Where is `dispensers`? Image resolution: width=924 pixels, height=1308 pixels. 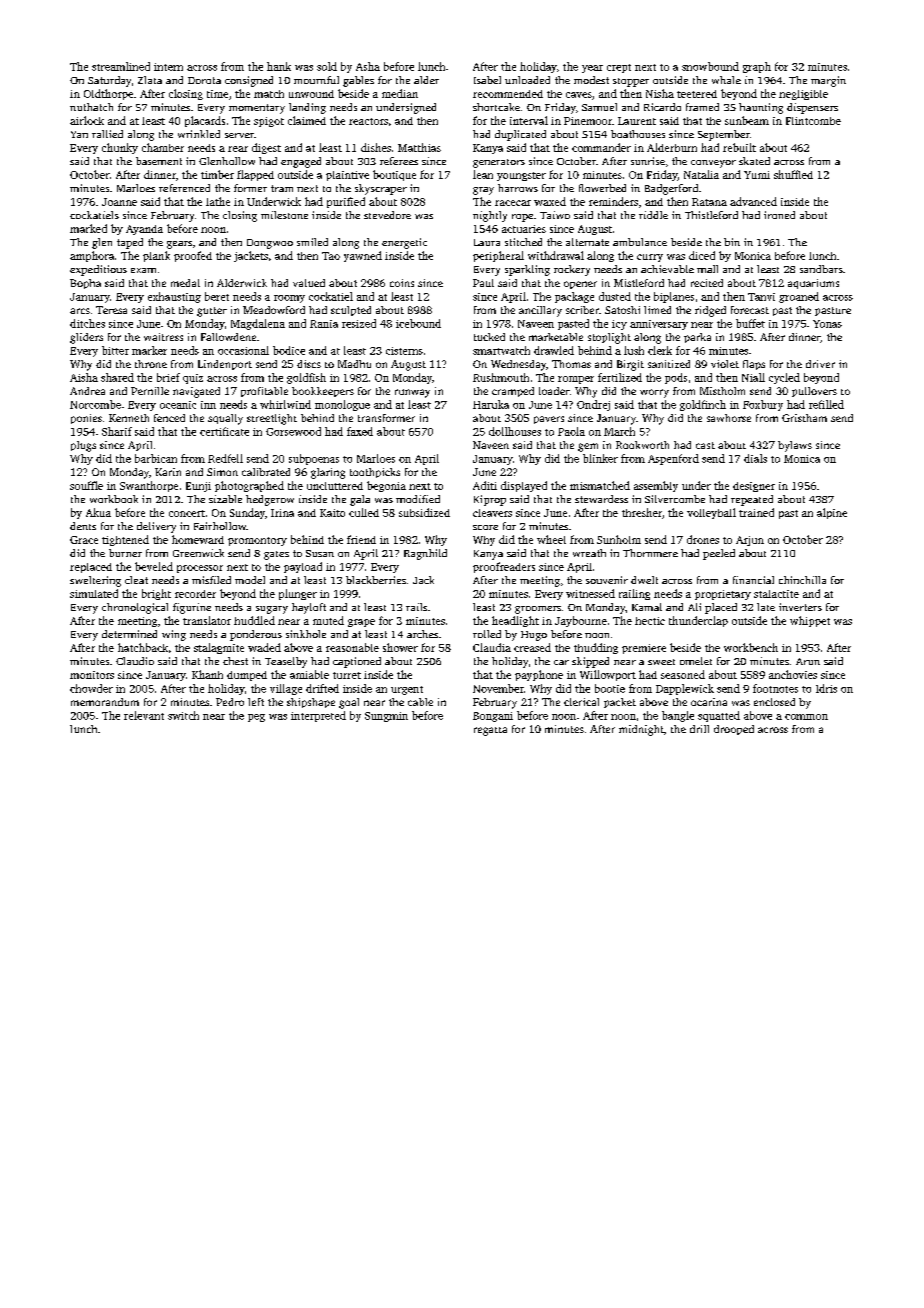 dispensers is located at coordinates (812, 108).
